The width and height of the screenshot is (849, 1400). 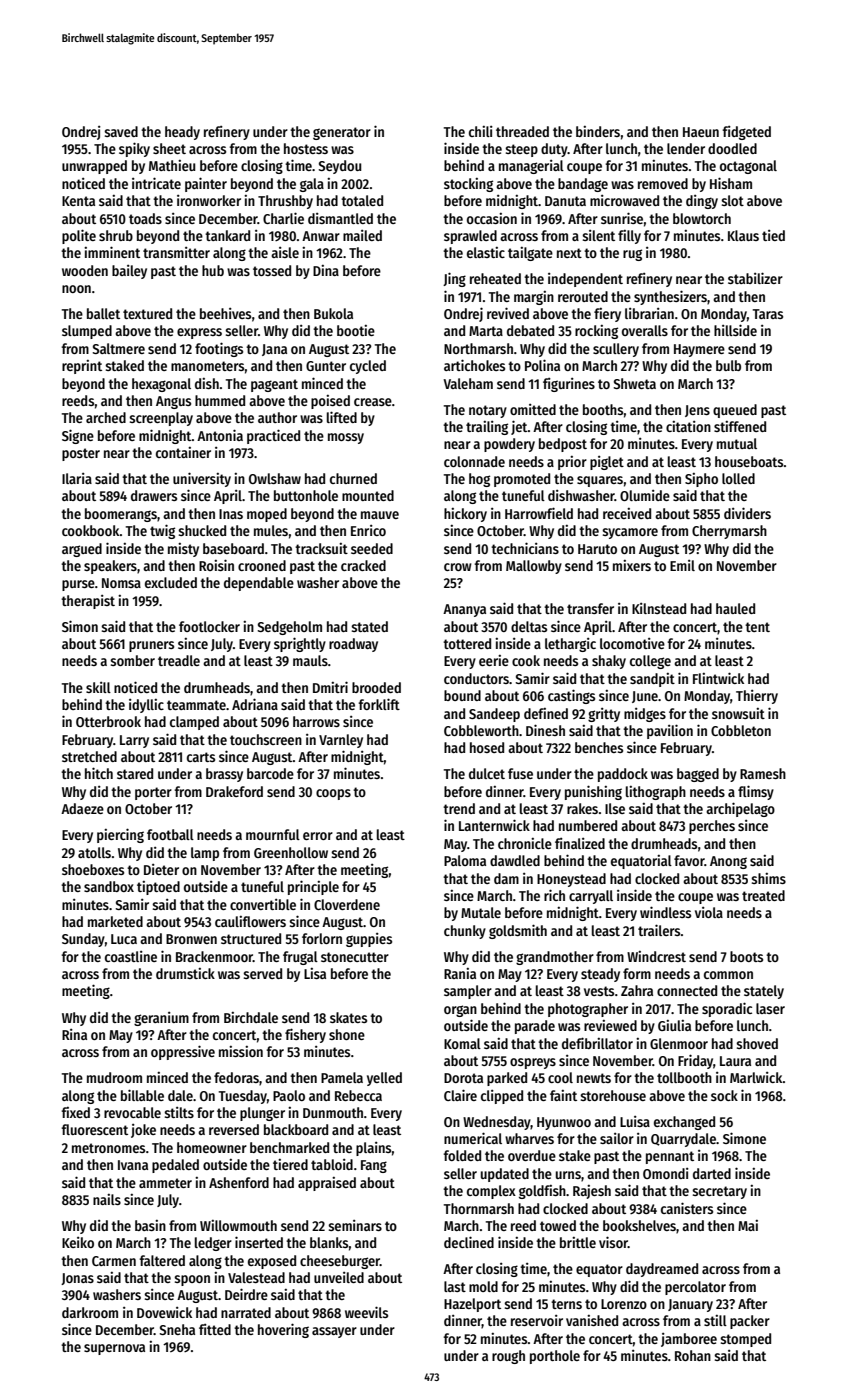 I want to click on shucked, so click(x=202, y=530).
